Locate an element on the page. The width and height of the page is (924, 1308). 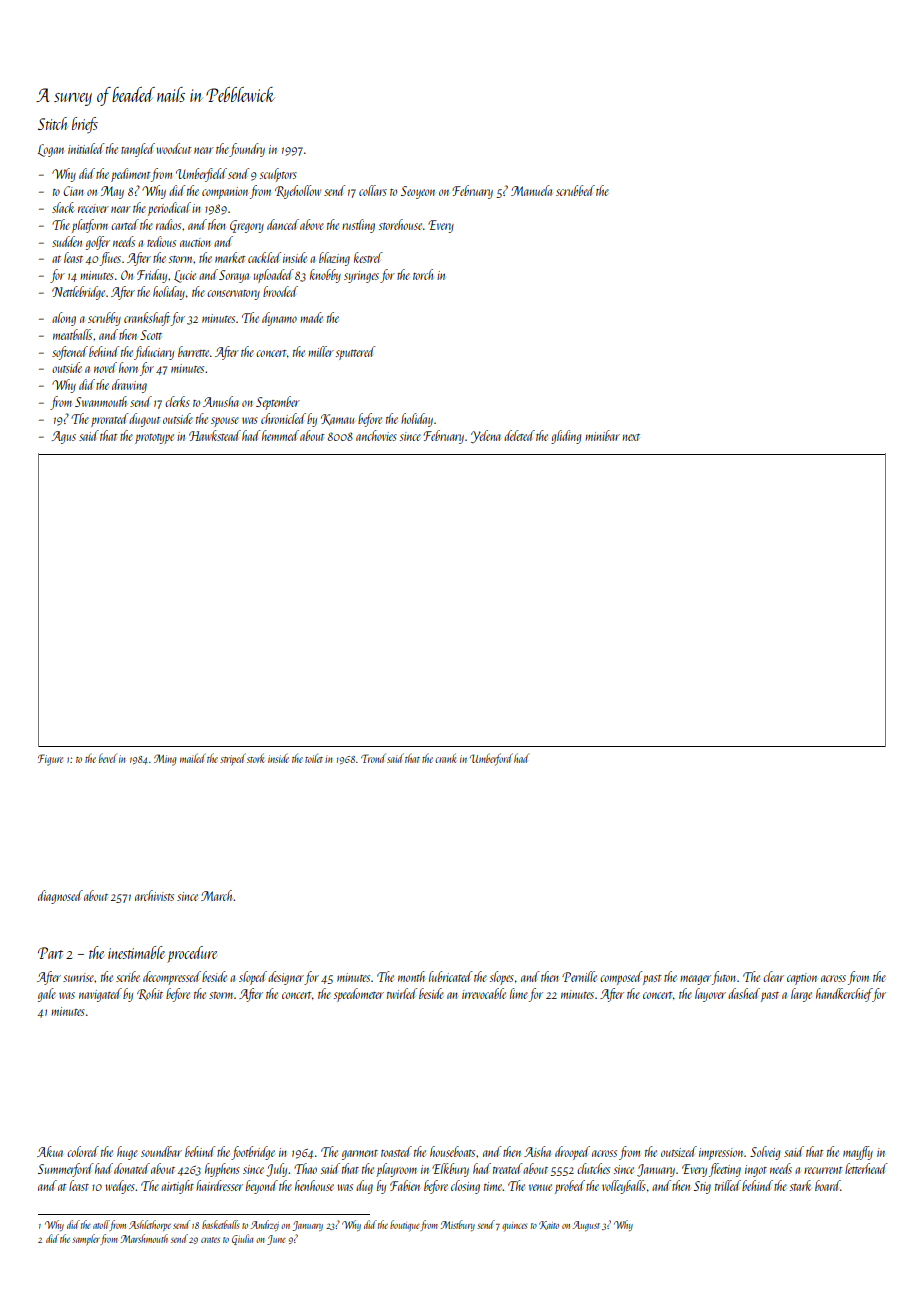
Kamau is located at coordinates (337, 419).
